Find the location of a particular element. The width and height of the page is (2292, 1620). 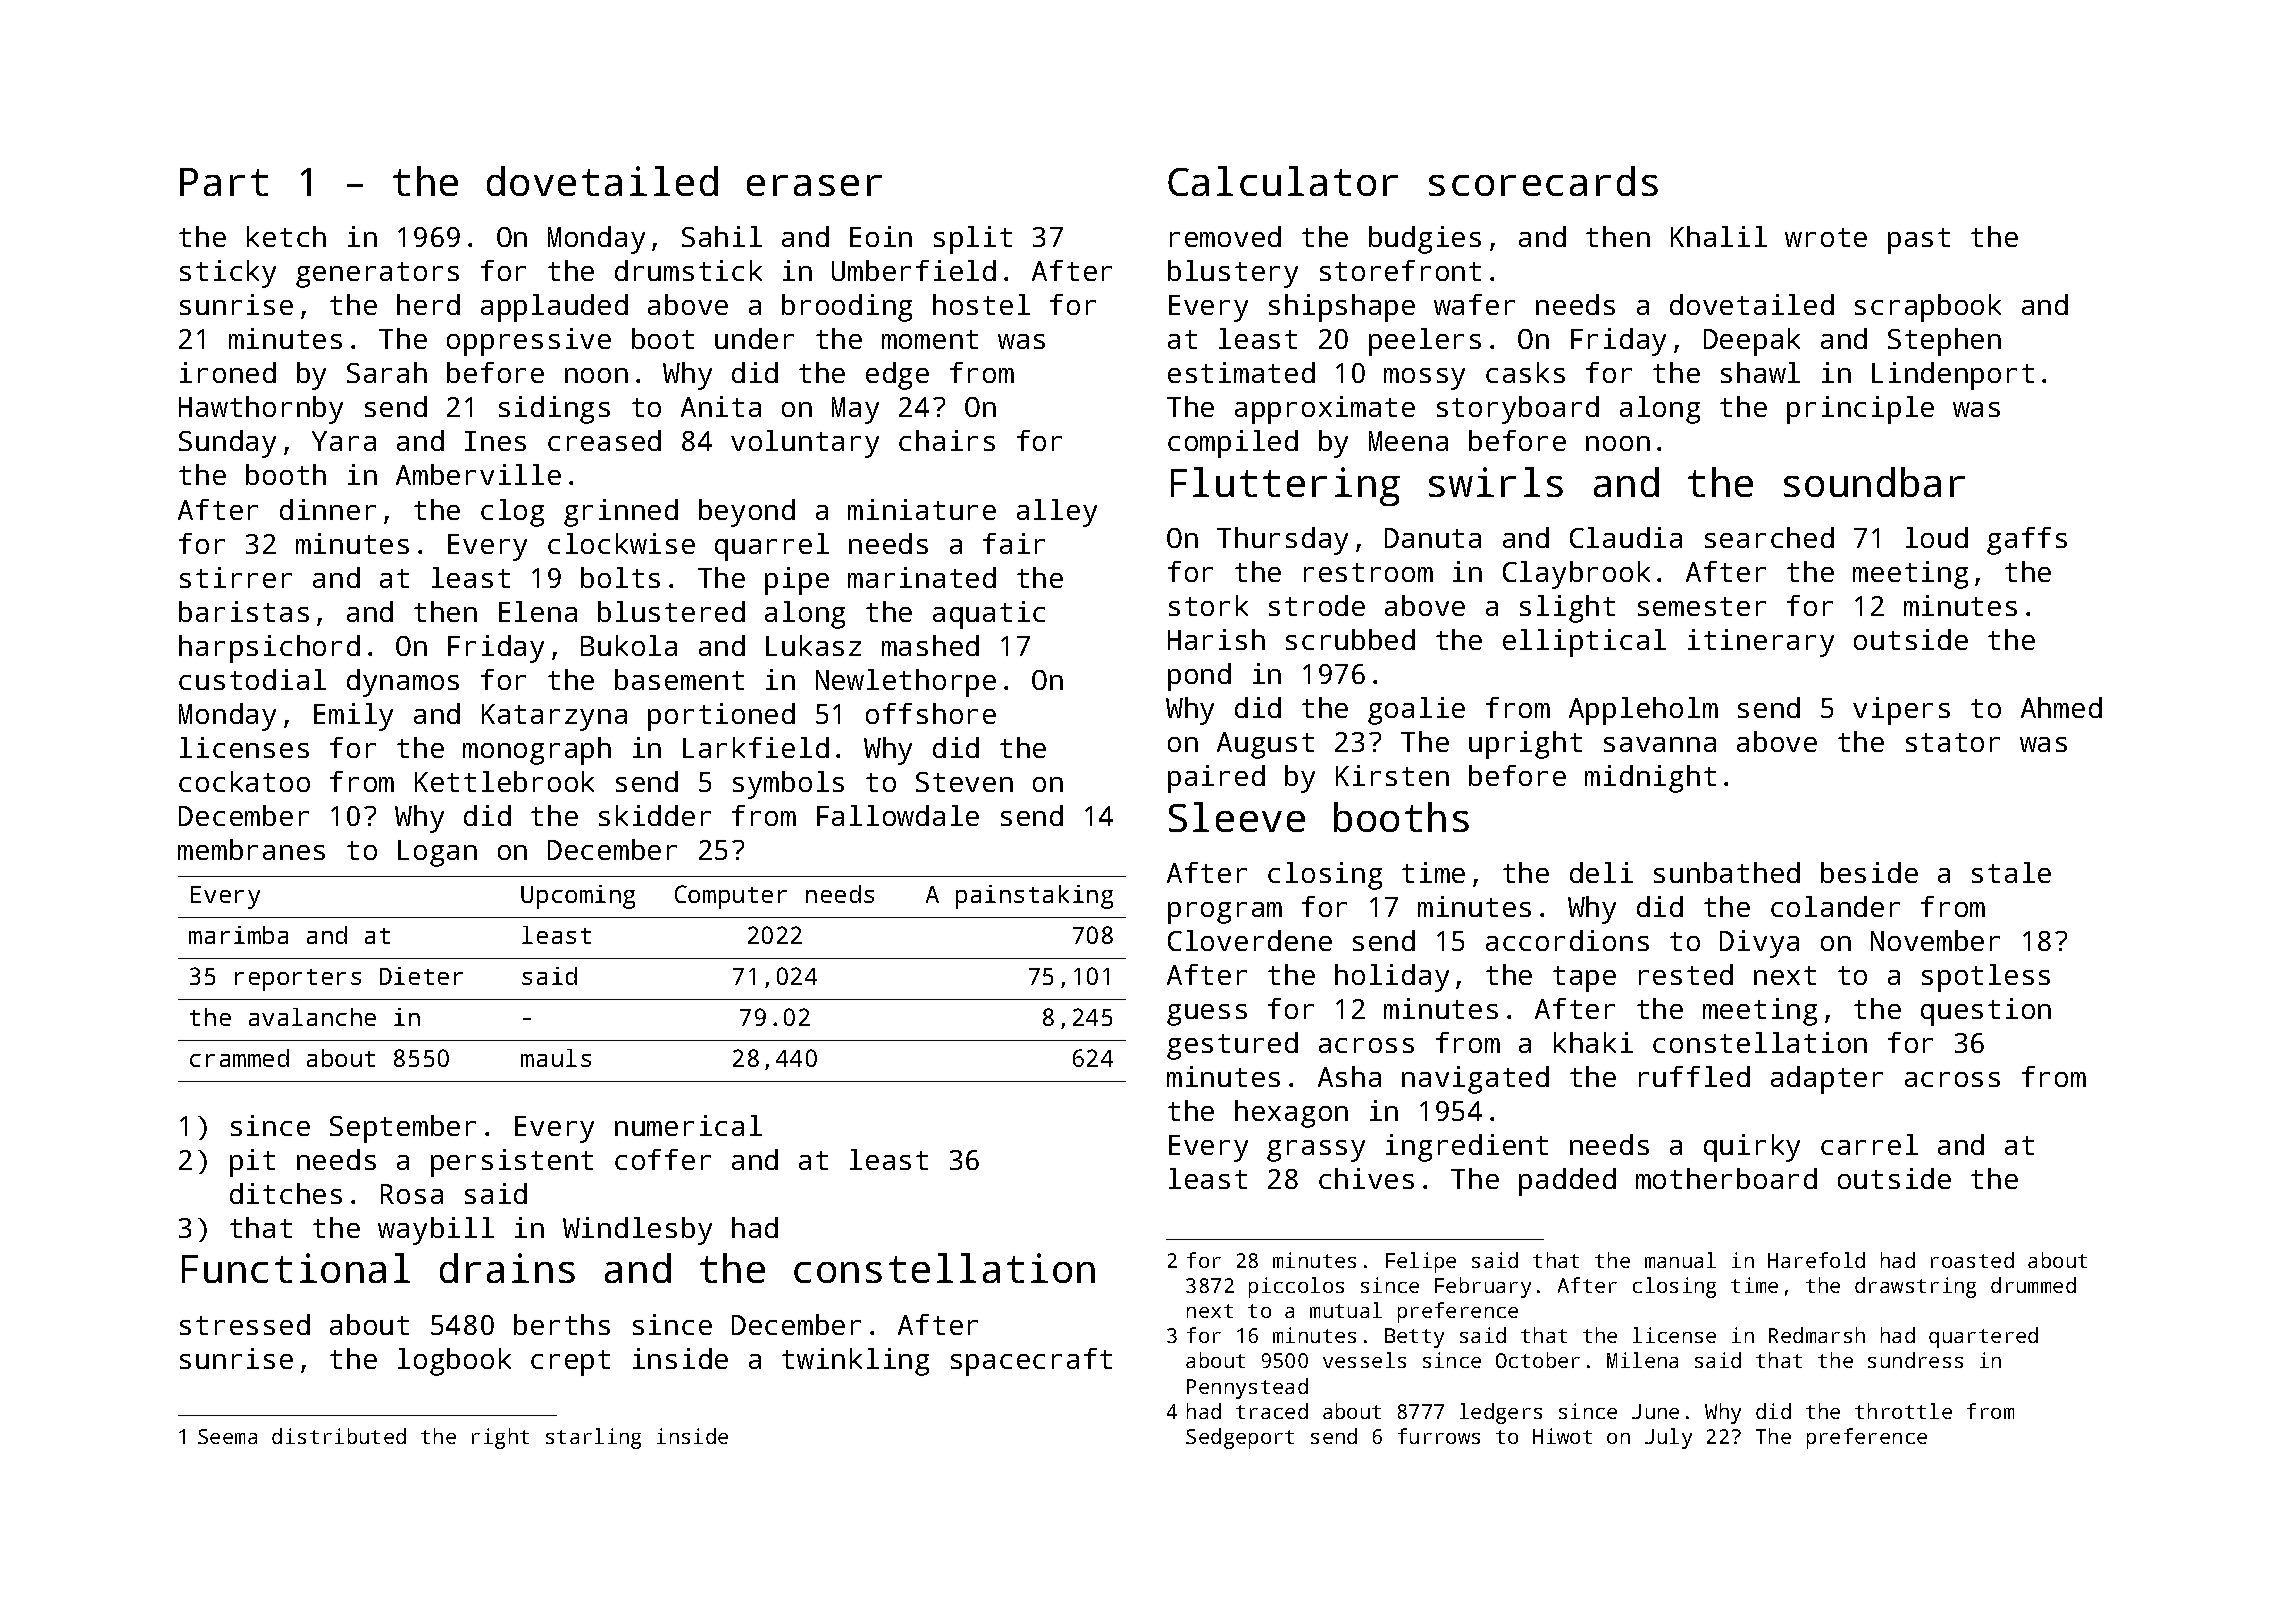

scrapbook is located at coordinates (1928, 308).
